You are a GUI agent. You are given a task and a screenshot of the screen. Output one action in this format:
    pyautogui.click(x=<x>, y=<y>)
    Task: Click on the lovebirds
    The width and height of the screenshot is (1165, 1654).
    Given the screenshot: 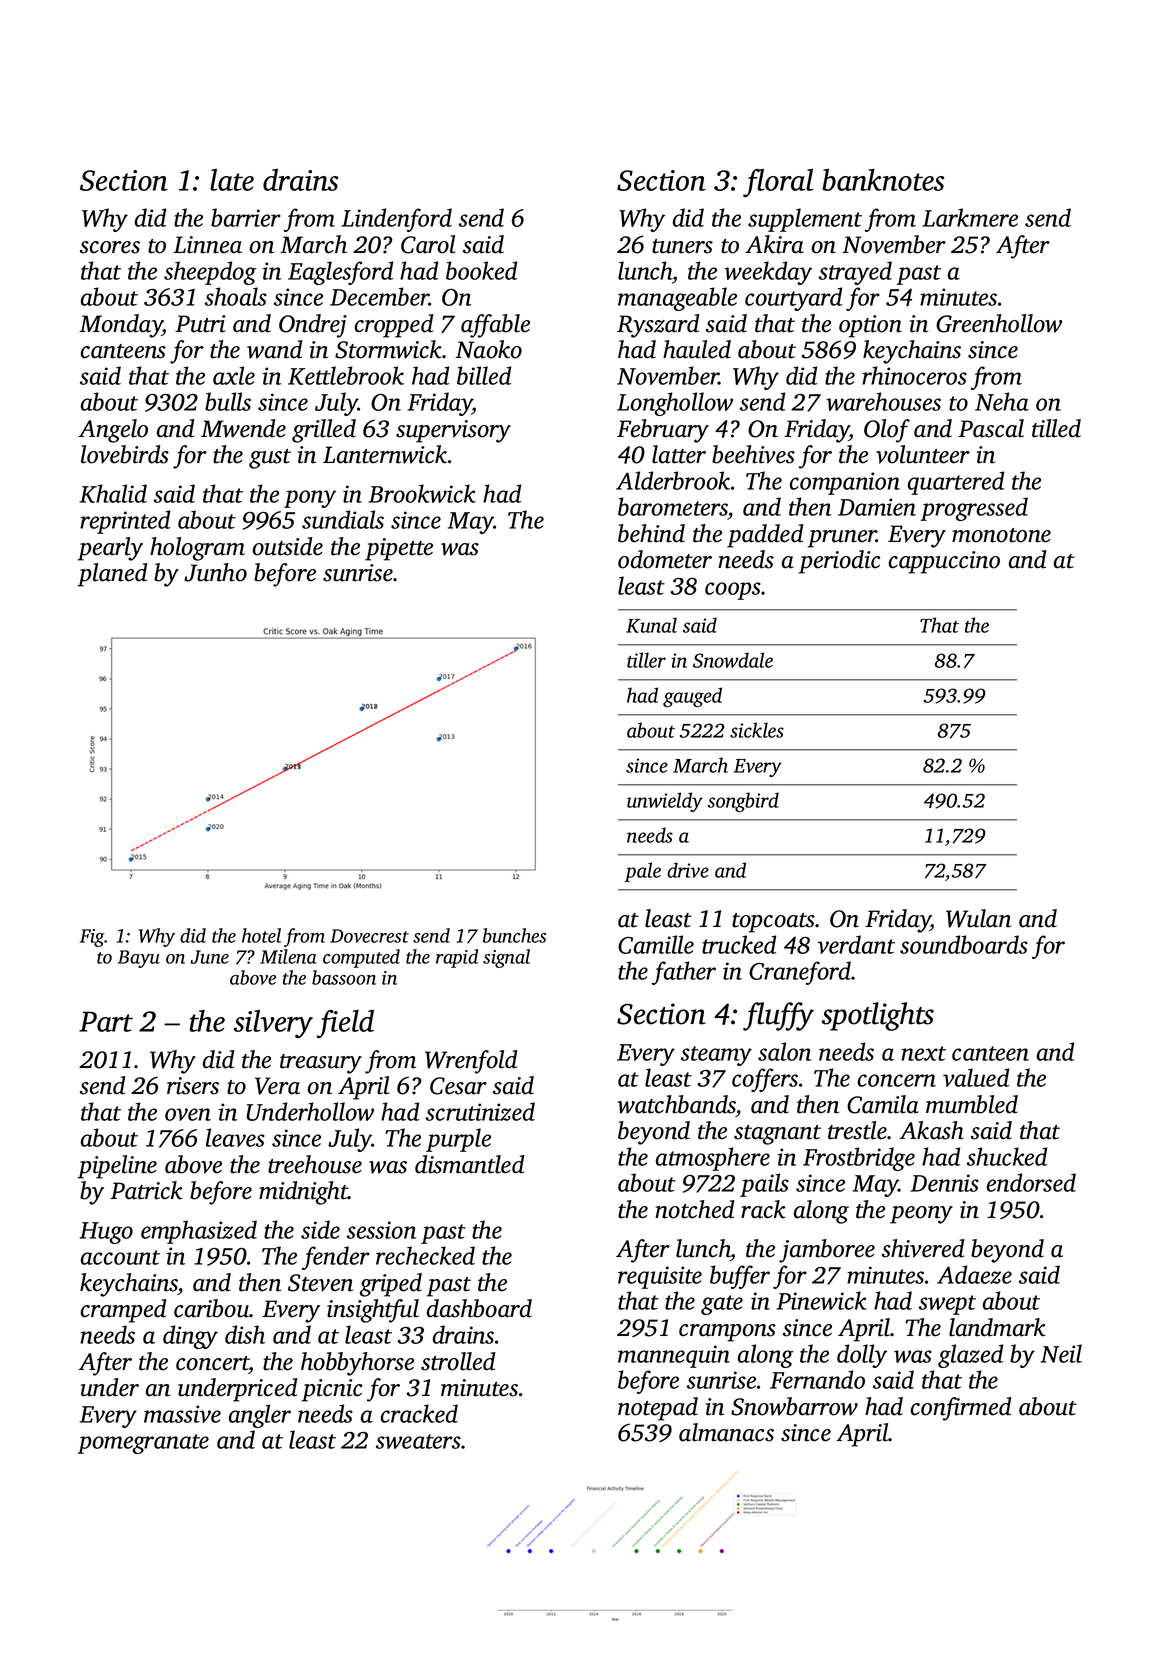 What is the action you would take?
    pyautogui.click(x=125, y=454)
